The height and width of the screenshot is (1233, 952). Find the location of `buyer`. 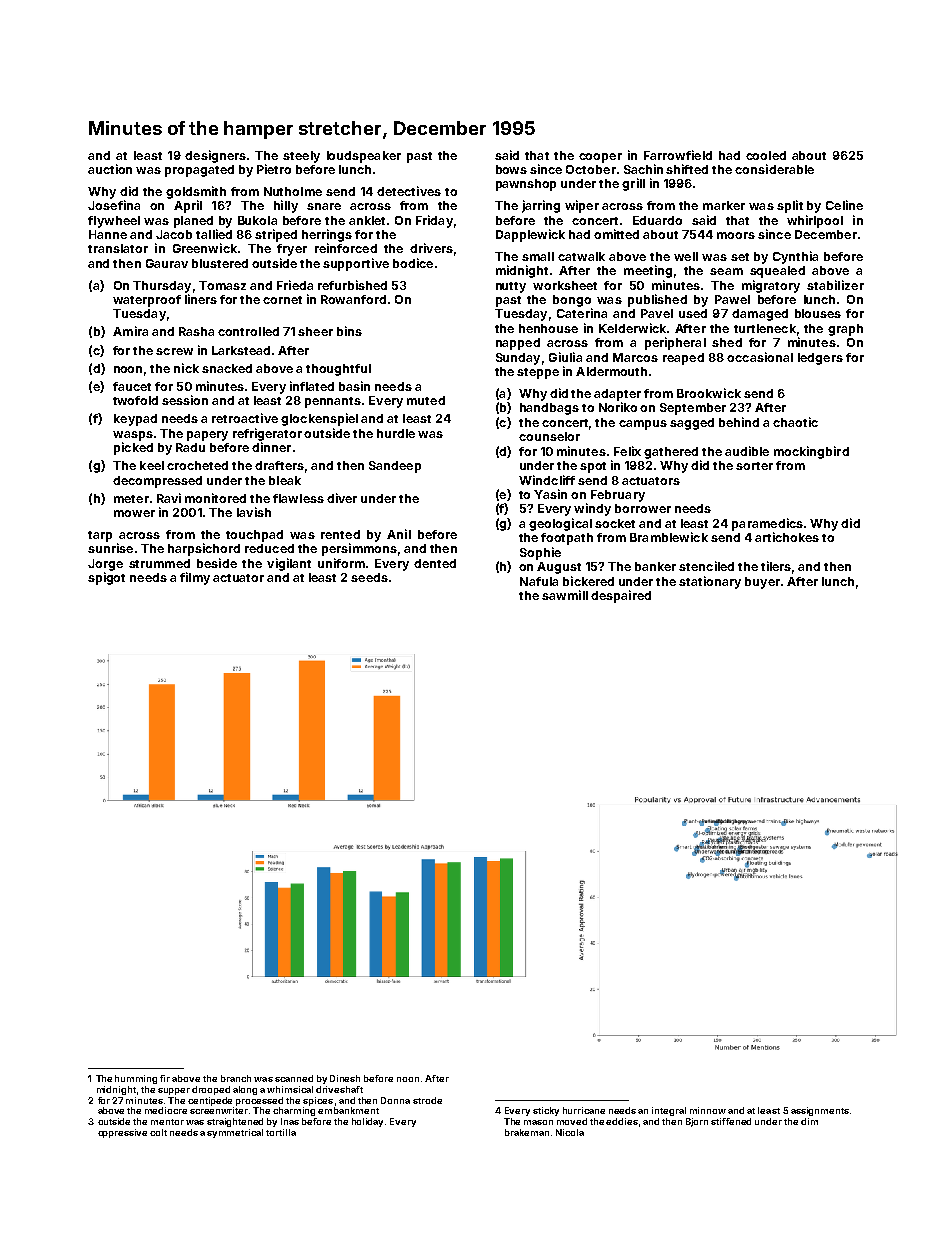

buyer is located at coordinates (762, 583).
